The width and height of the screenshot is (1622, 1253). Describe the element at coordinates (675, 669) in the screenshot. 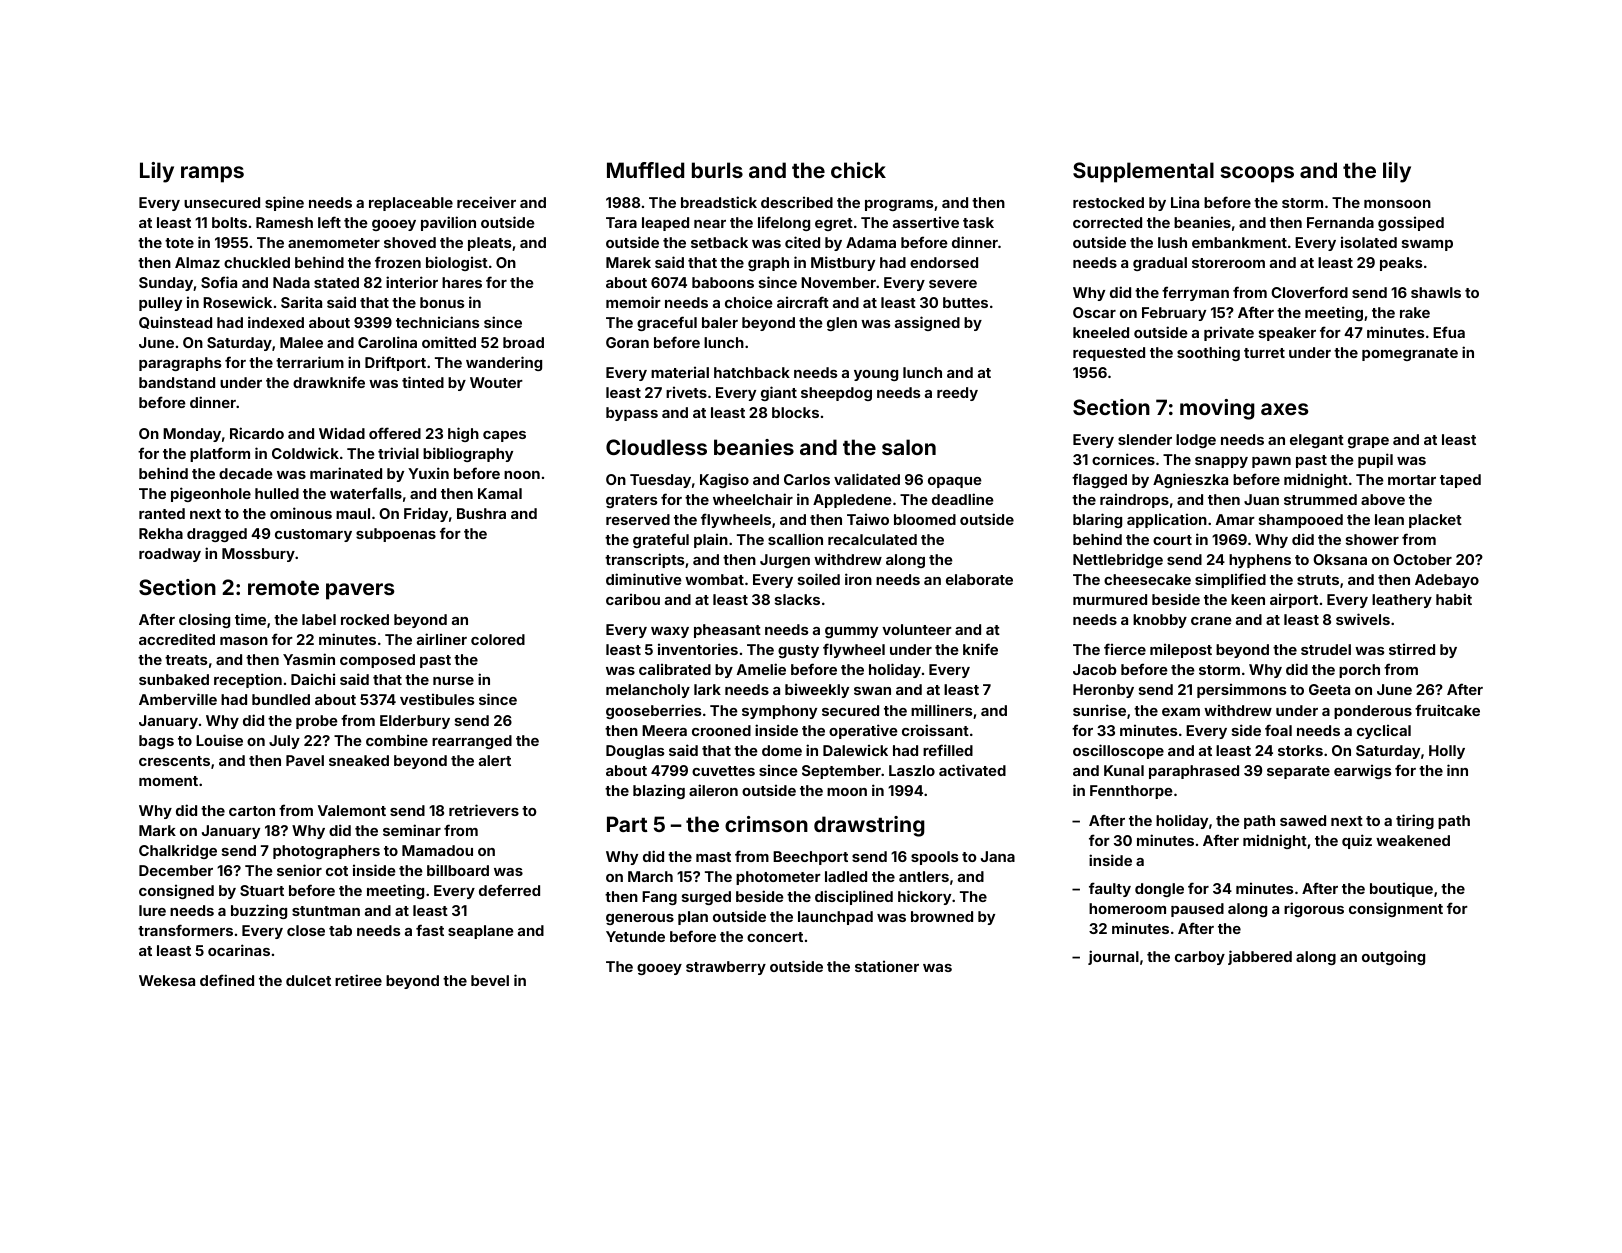

I see `calibrated` at that location.
